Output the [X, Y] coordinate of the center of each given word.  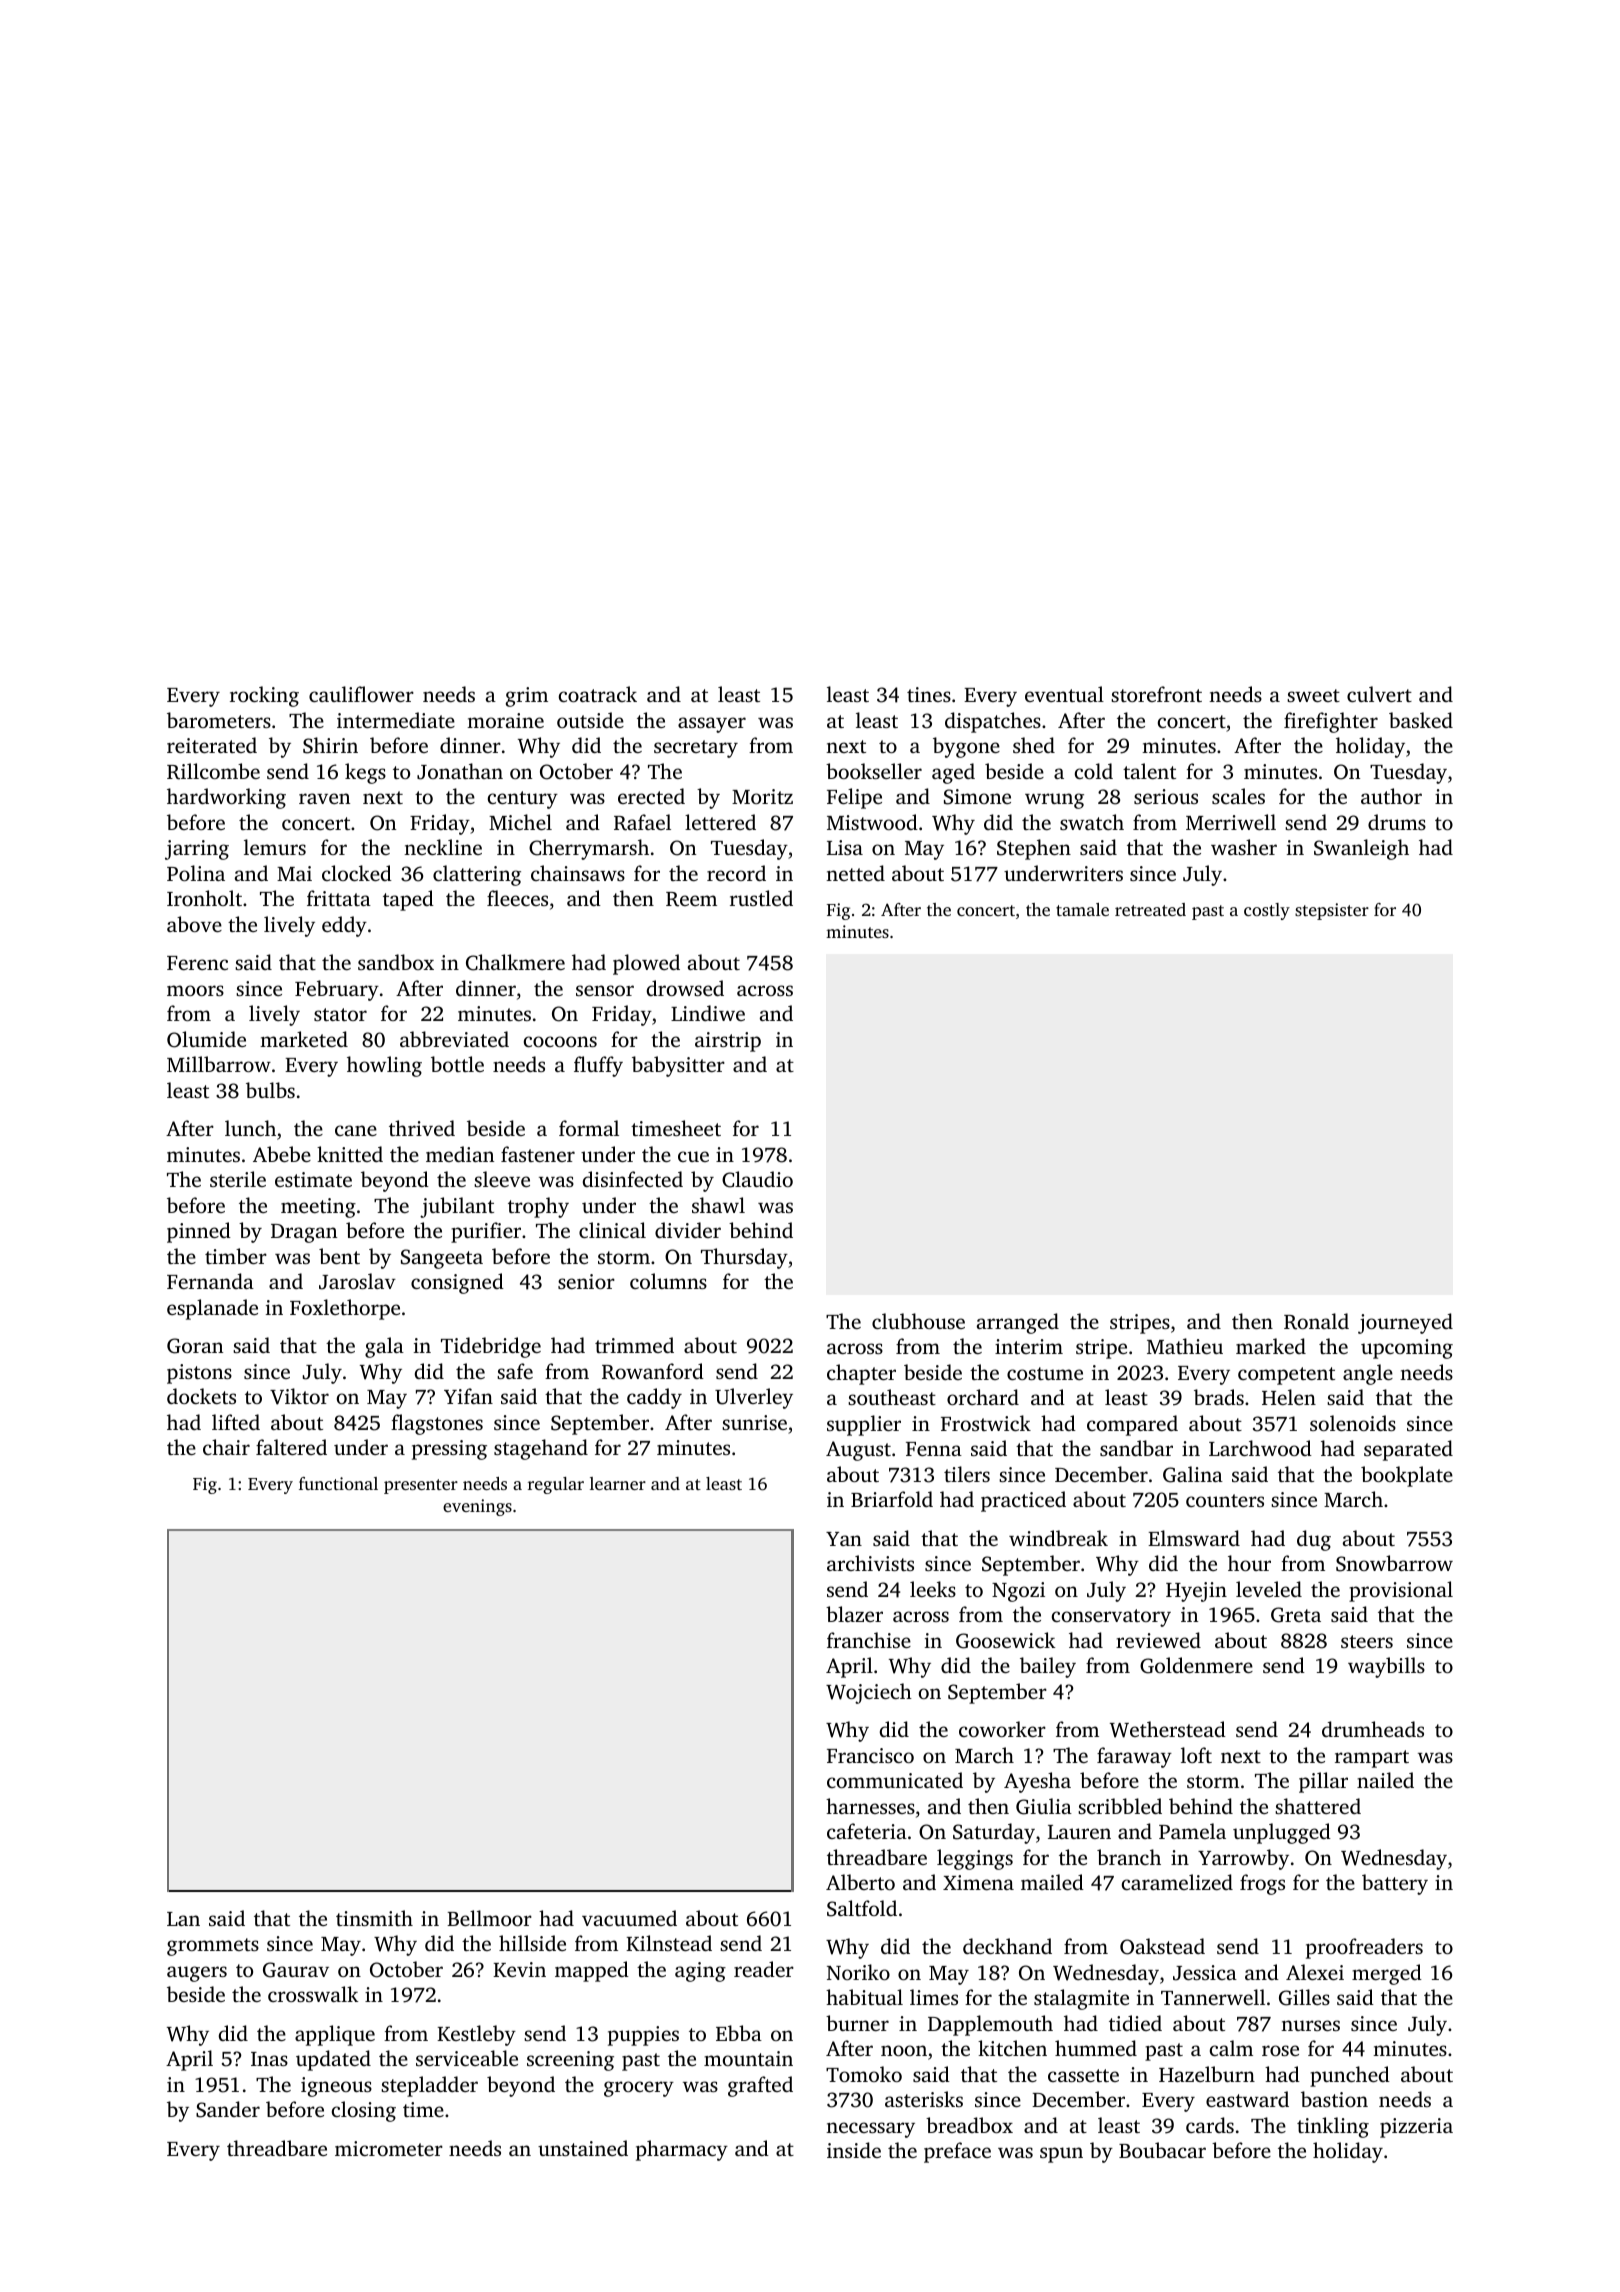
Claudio [757, 1179]
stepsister [1332, 911]
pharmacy [682, 2150]
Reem [691, 899]
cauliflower [361, 694]
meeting [318, 1208]
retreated [1150, 909]
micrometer [389, 2148]
